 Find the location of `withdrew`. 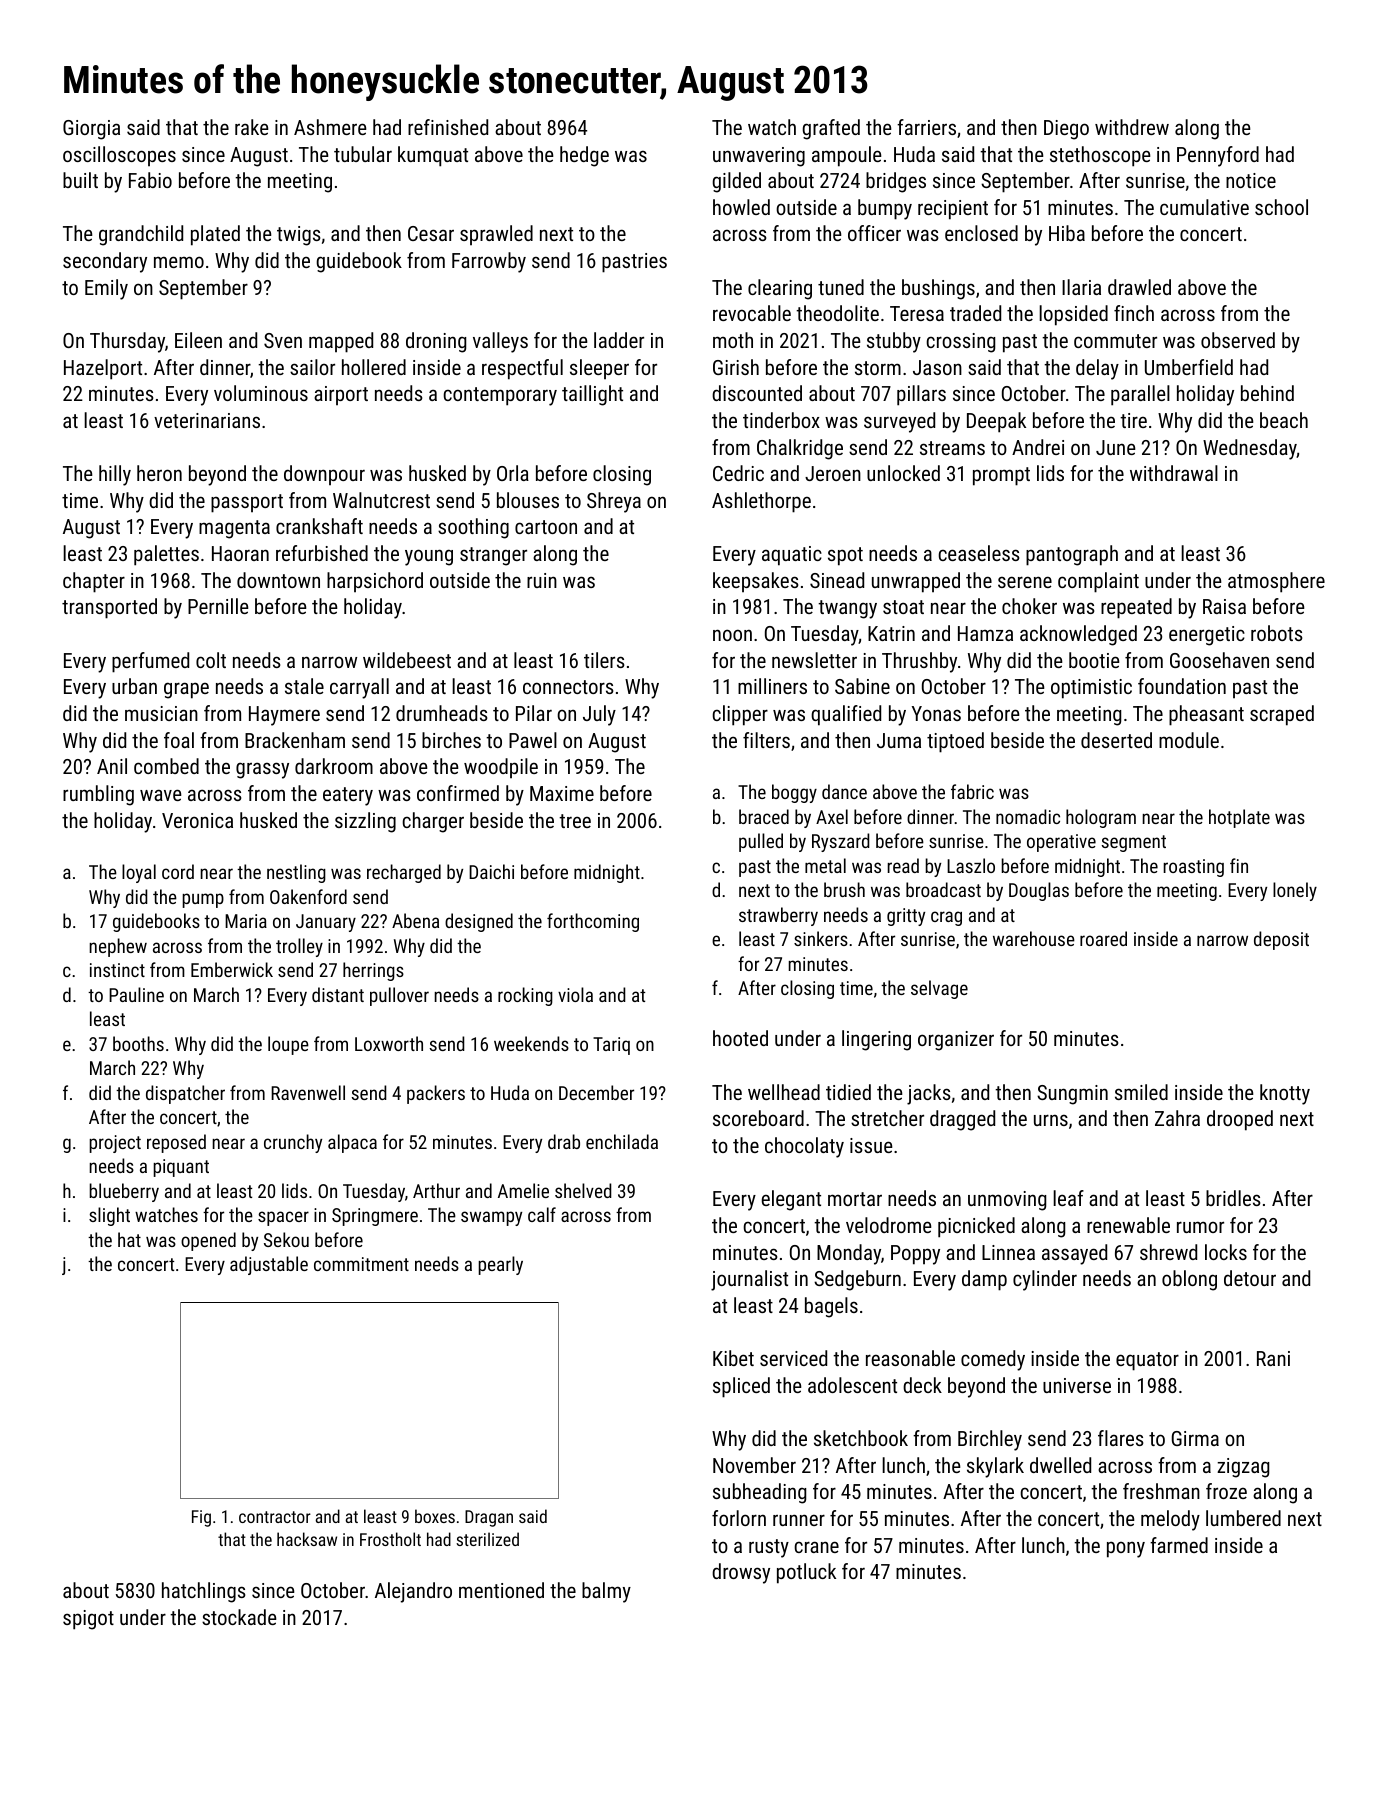

withdrew is located at coordinates (1132, 127).
